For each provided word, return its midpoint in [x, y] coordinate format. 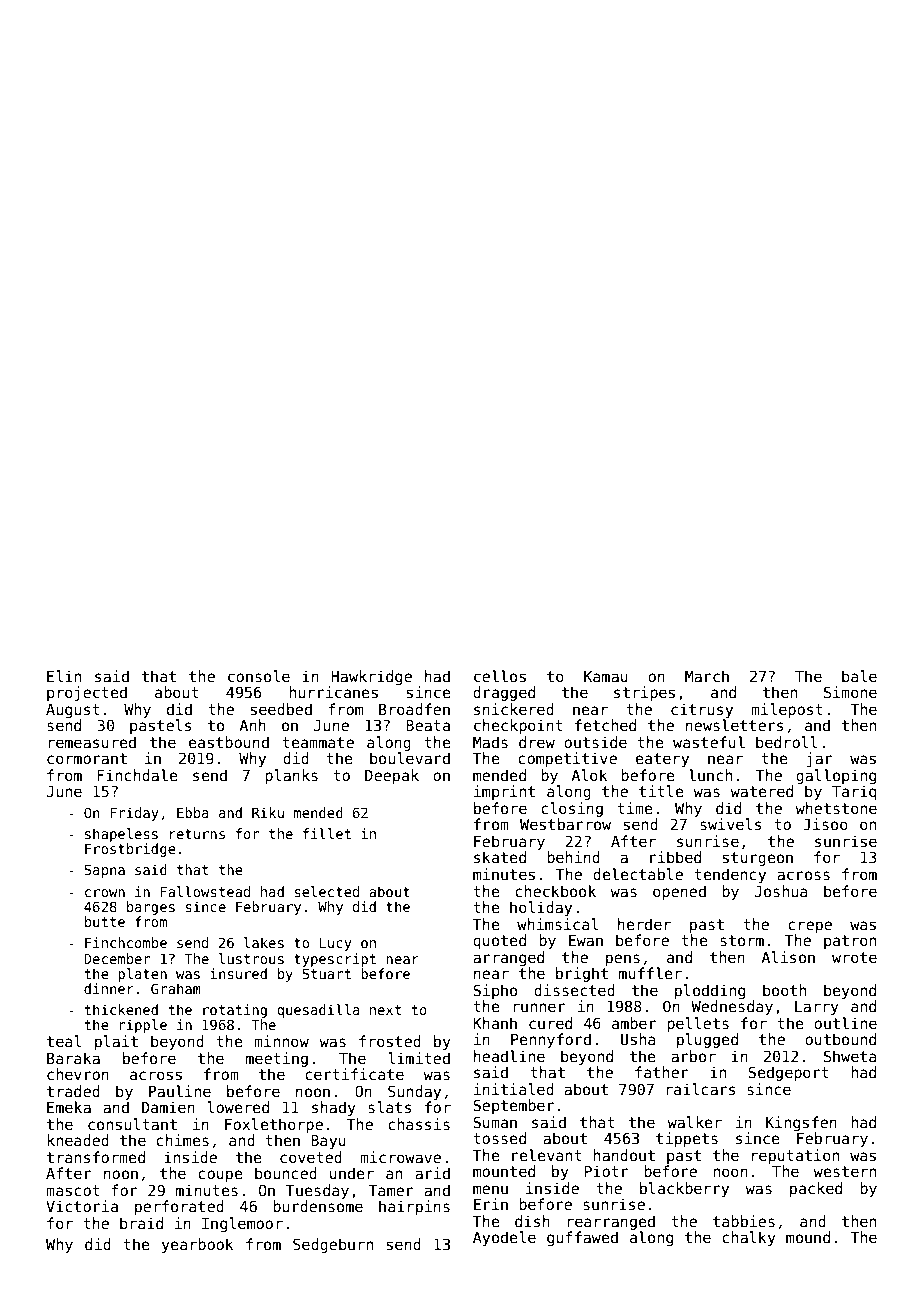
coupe [220, 1176]
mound [808, 1237]
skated [500, 857]
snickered [514, 709]
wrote [854, 957]
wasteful [709, 742]
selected [326, 891]
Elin [64, 676]
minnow [281, 1041]
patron [850, 942]
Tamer [391, 1190]
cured [550, 1023]
